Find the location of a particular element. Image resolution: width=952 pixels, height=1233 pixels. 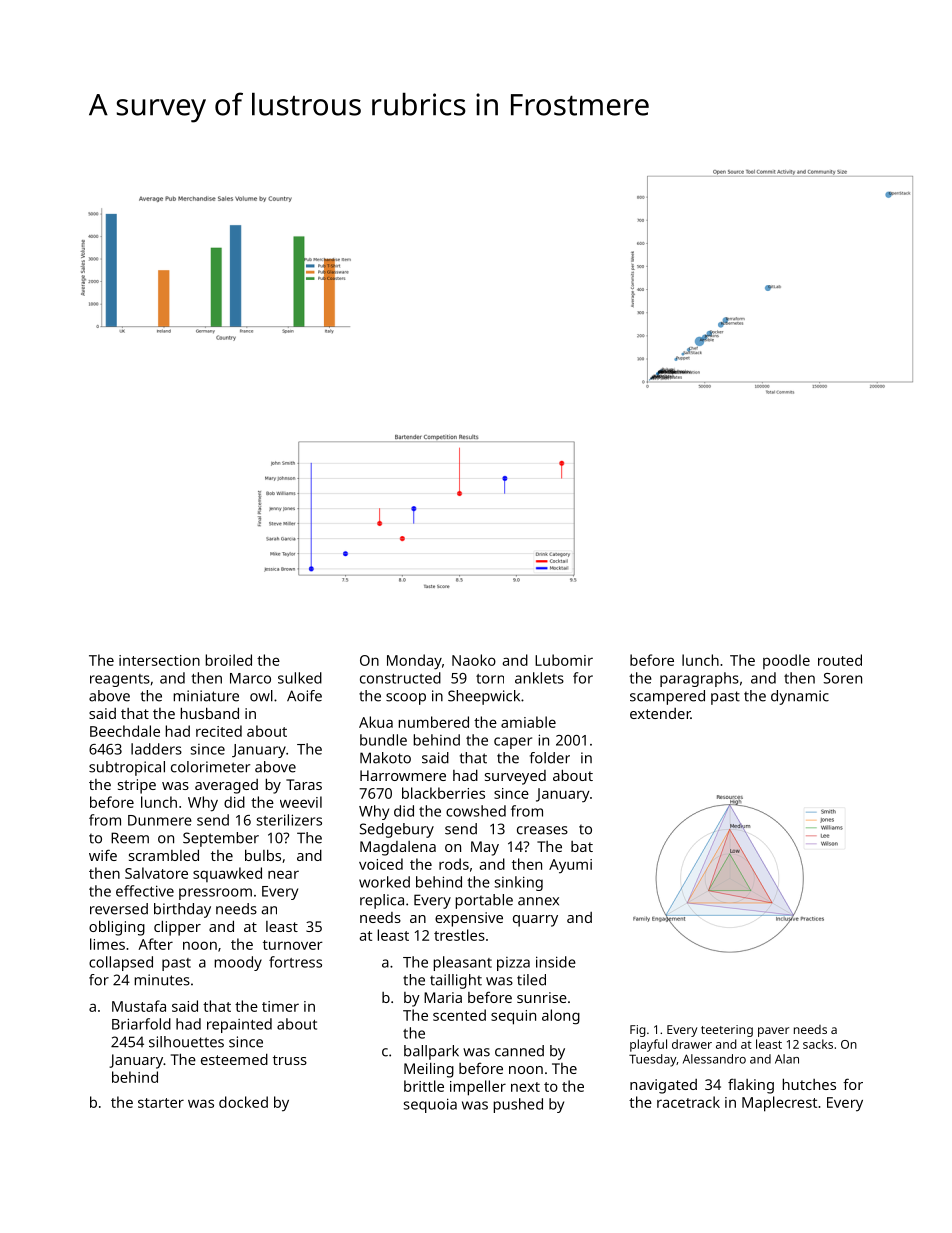

docked is located at coordinates (243, 1102).
